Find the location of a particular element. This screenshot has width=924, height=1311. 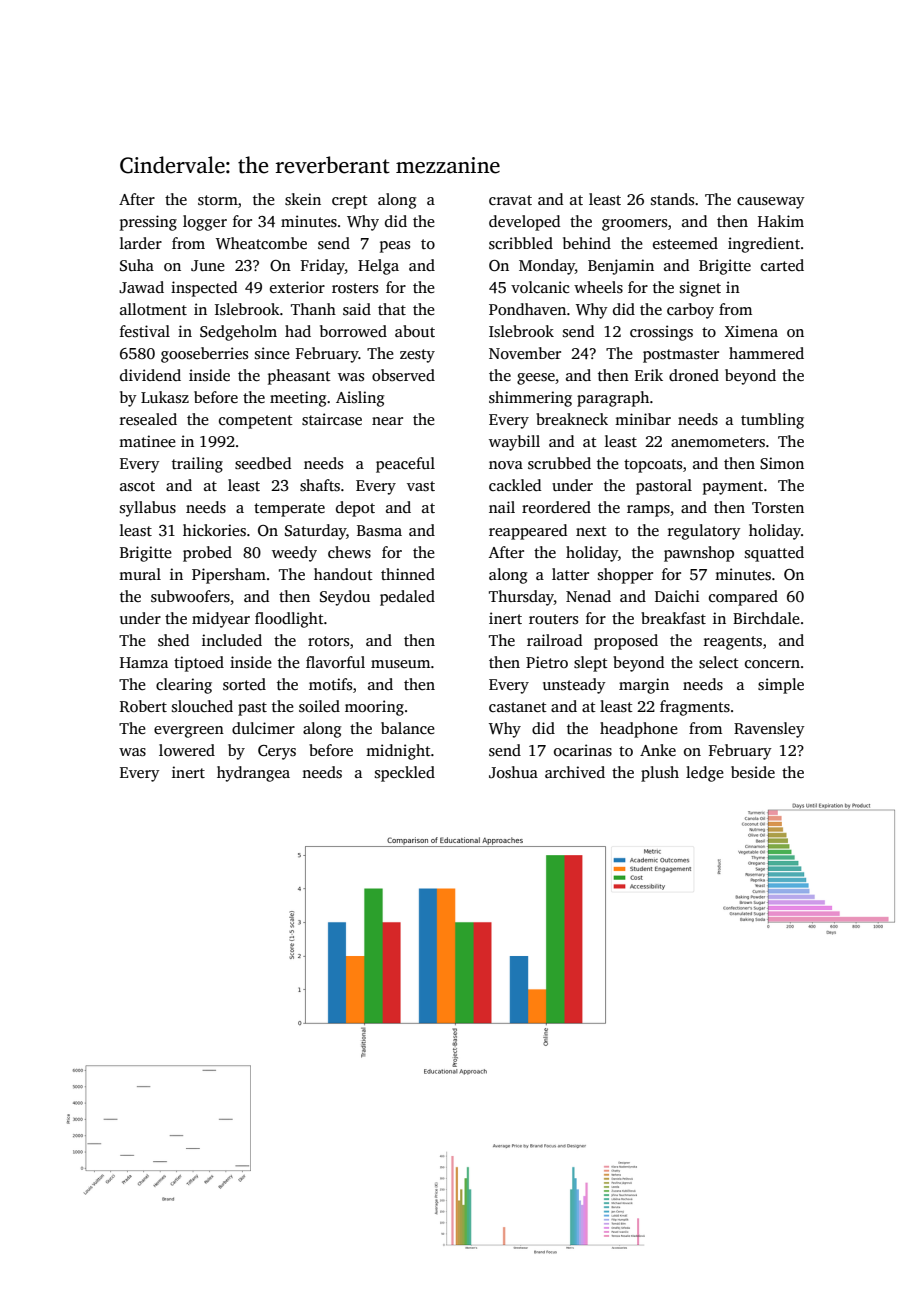

ascot is located at coordinates (137, 486).
